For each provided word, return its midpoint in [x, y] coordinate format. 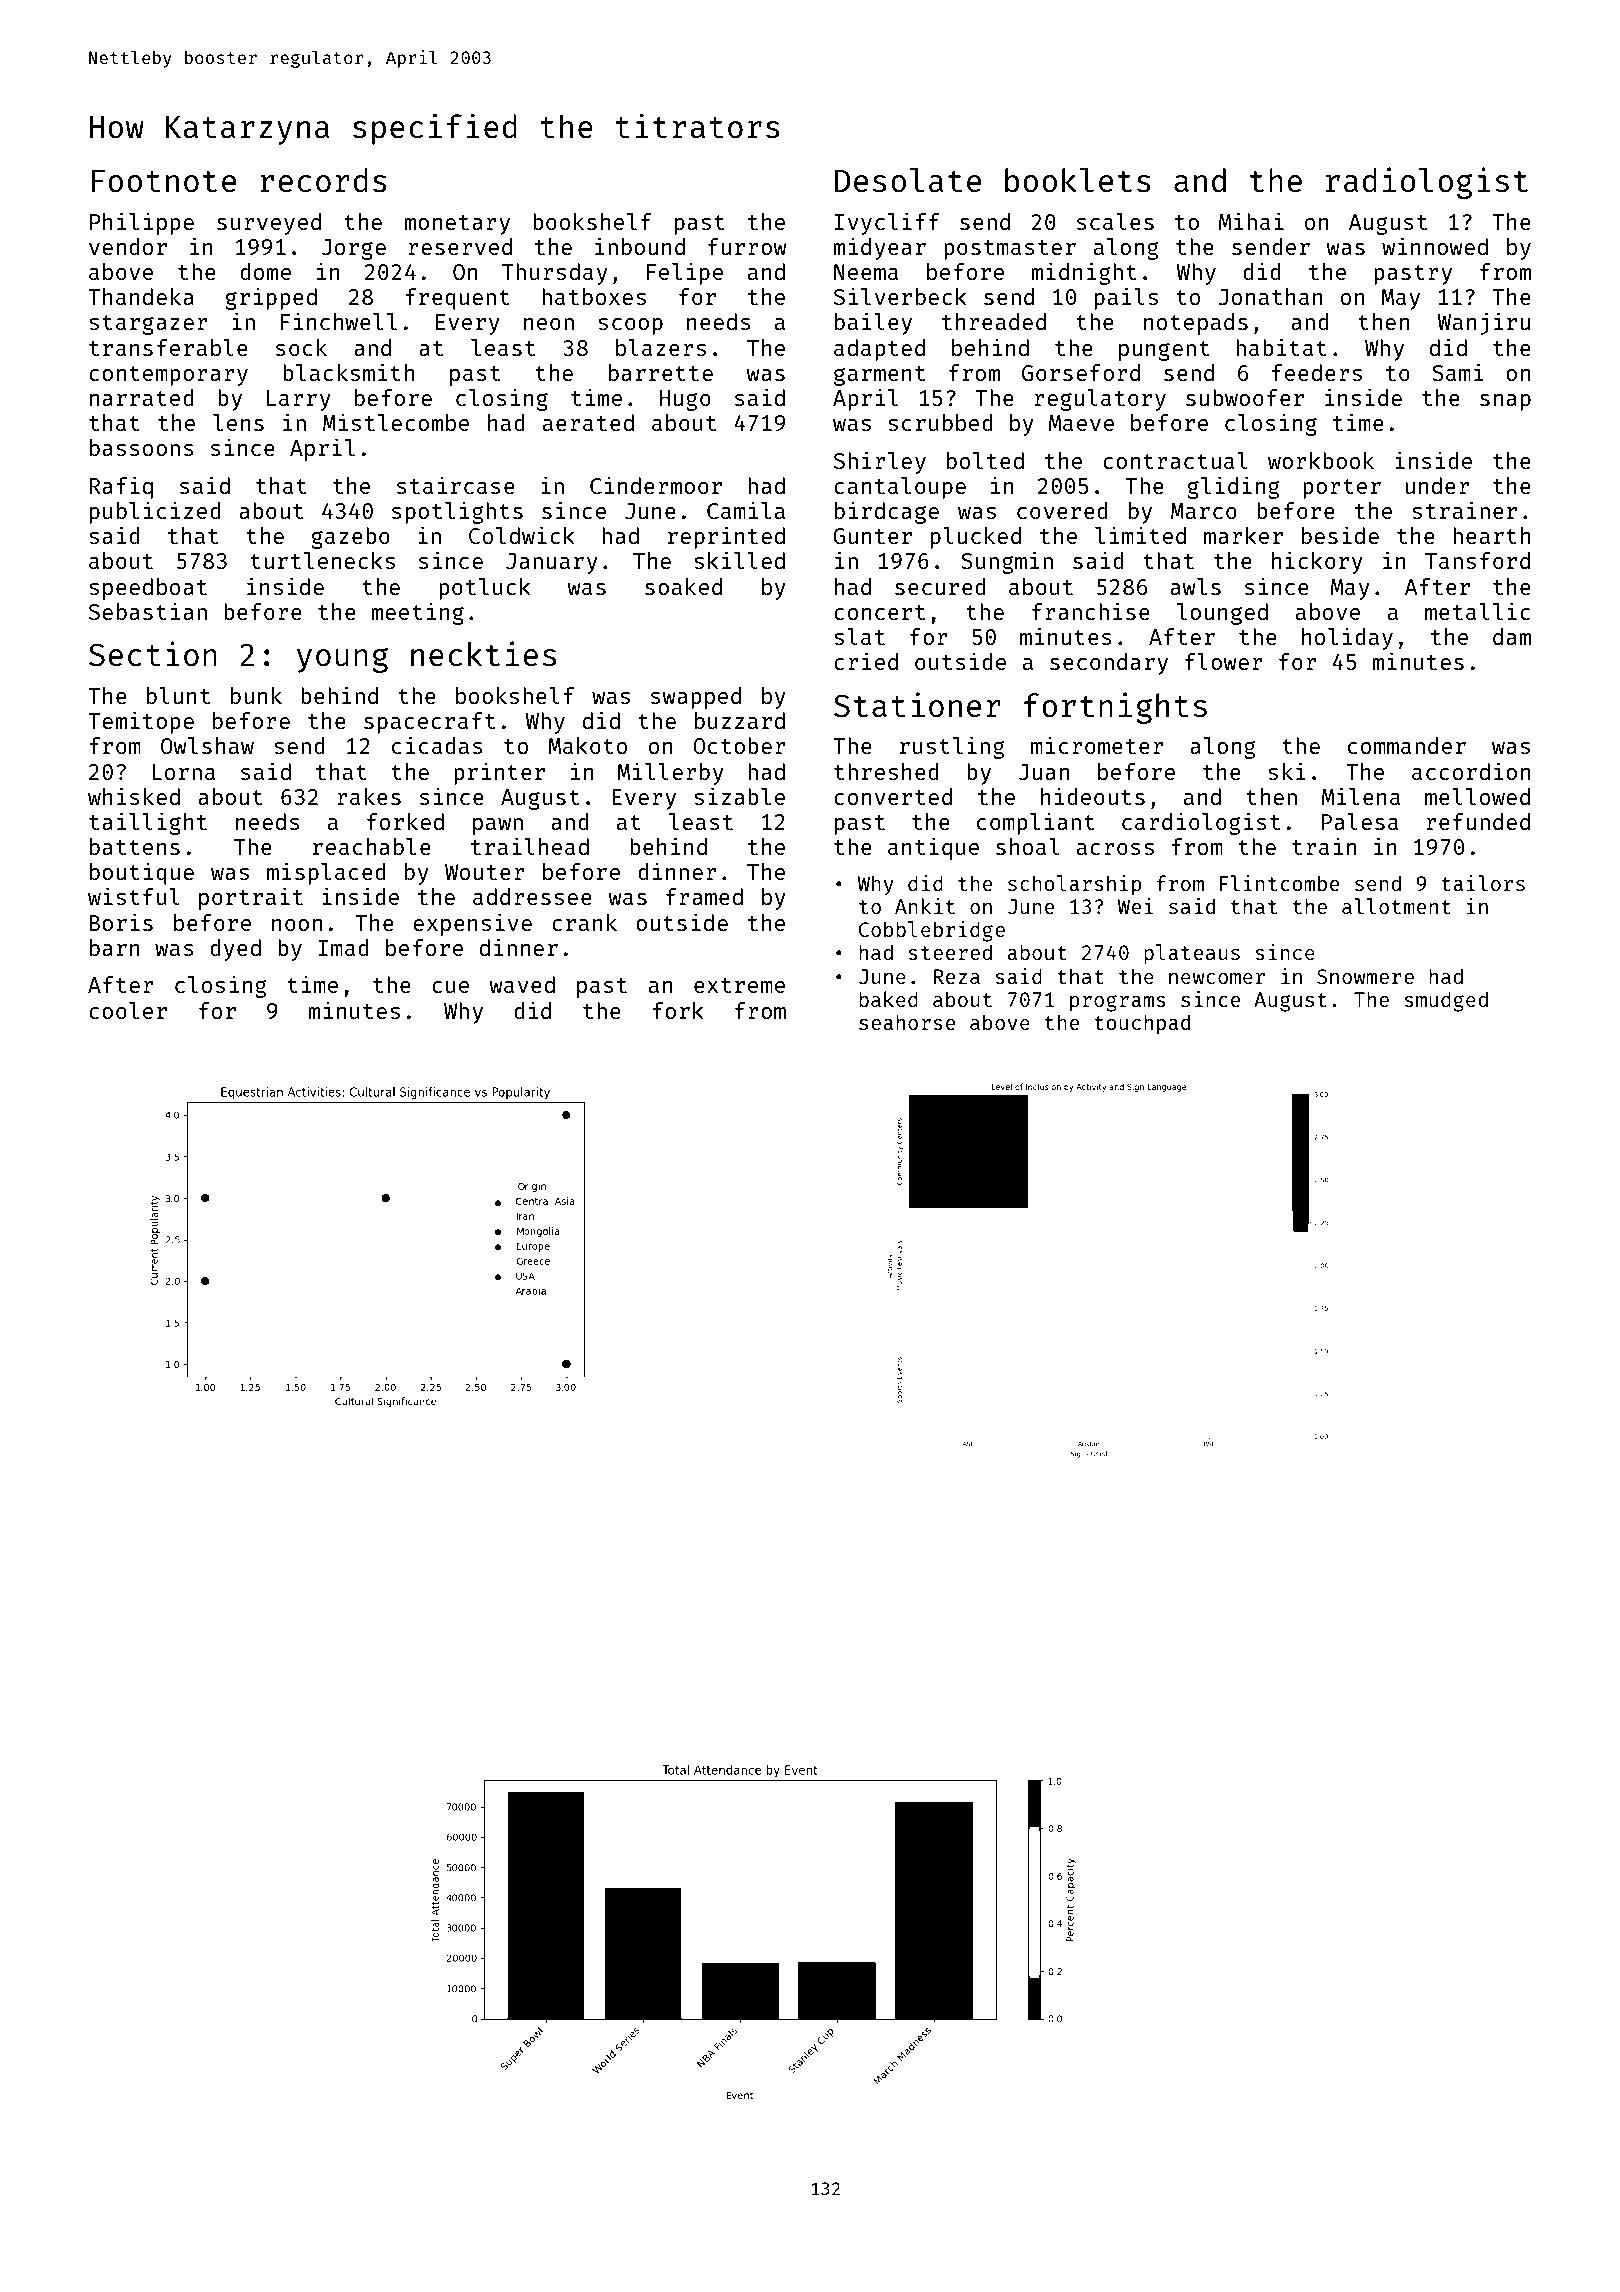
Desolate [908, 180]
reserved [460, 246]
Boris [121, 922]
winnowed [1435, 246]
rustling [952, 747]
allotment [1396, 906]
